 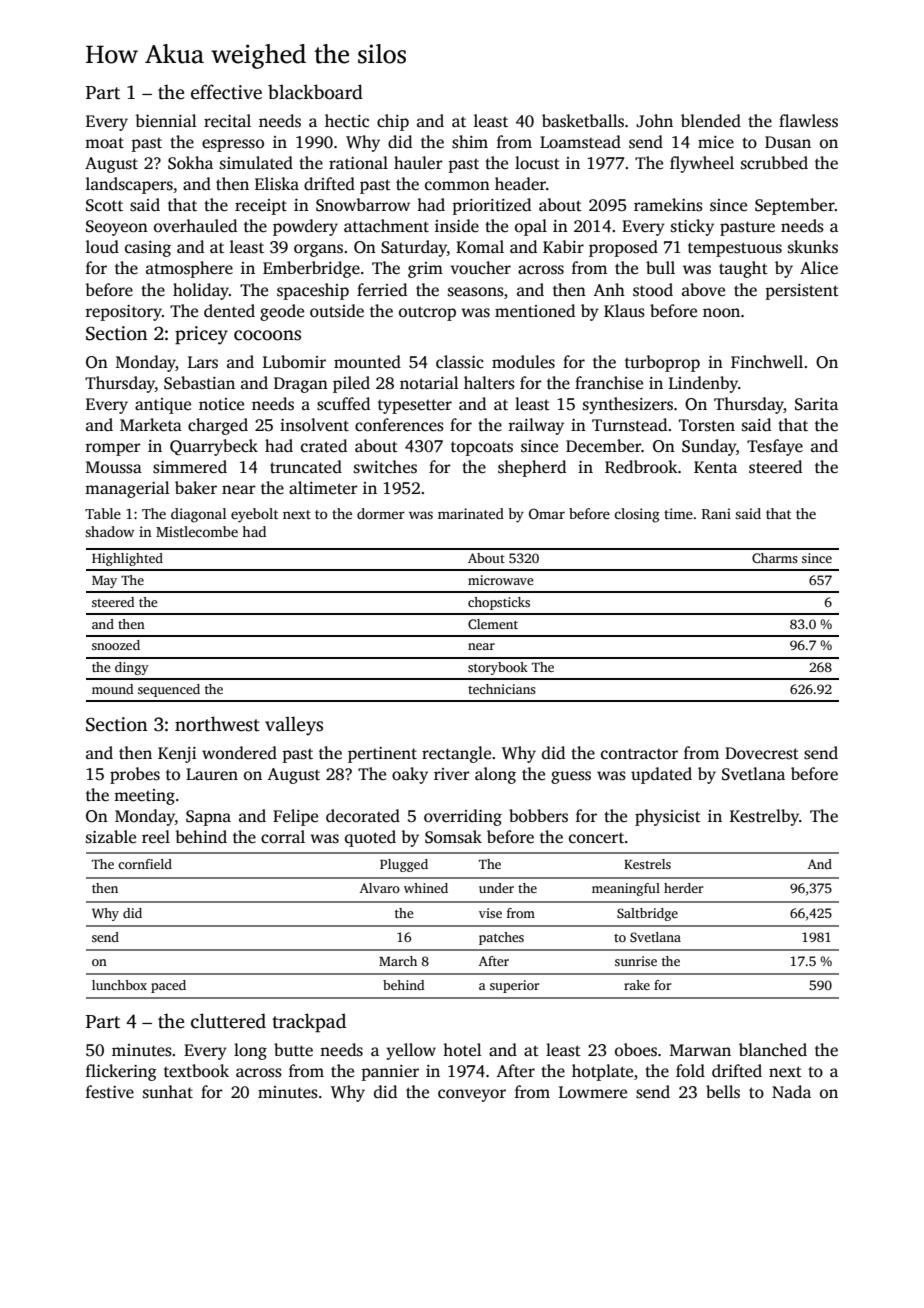 I want to click on John, so click(x=654, y=121).
